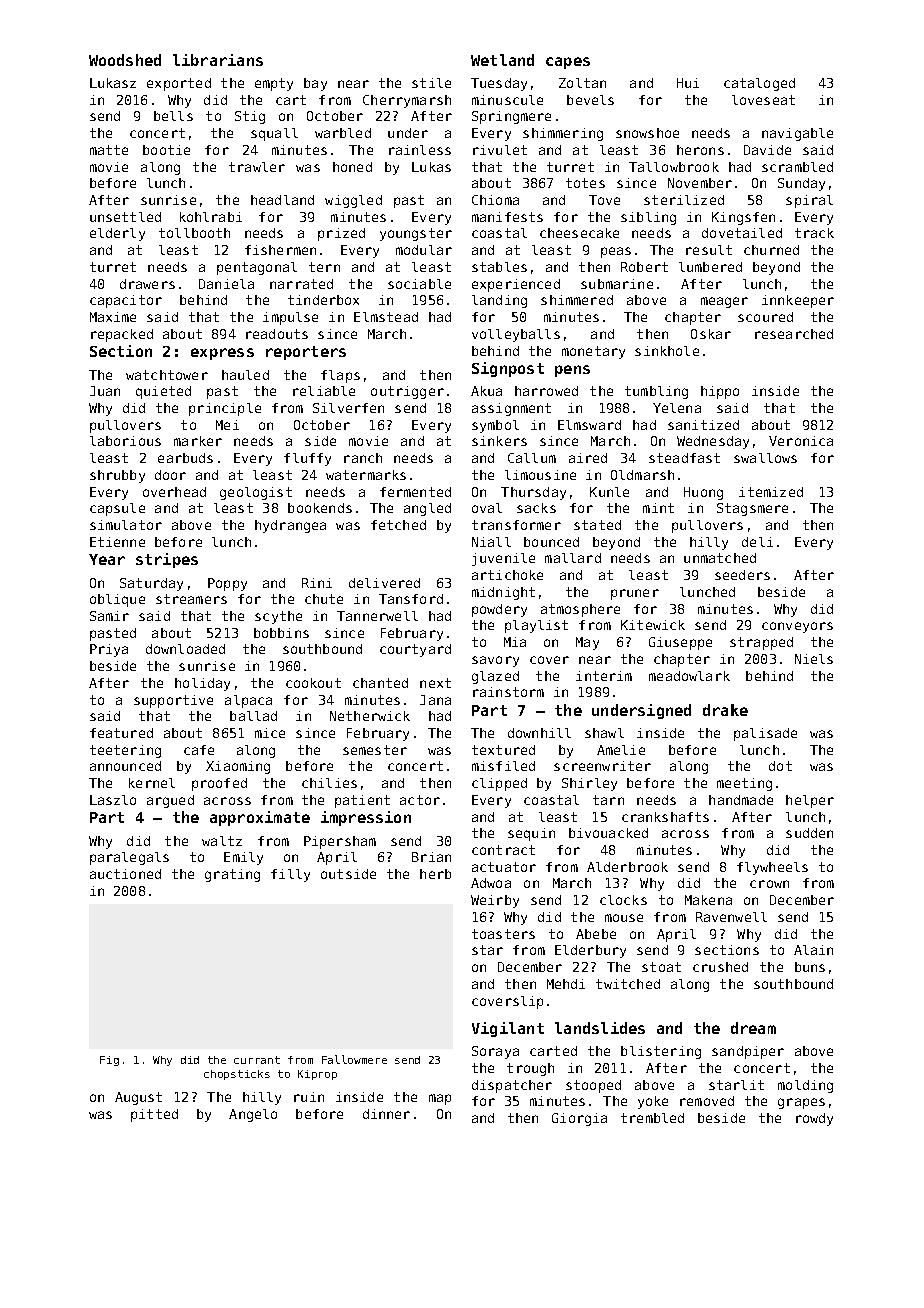  I want to click on geologist, so click(256, 493).
